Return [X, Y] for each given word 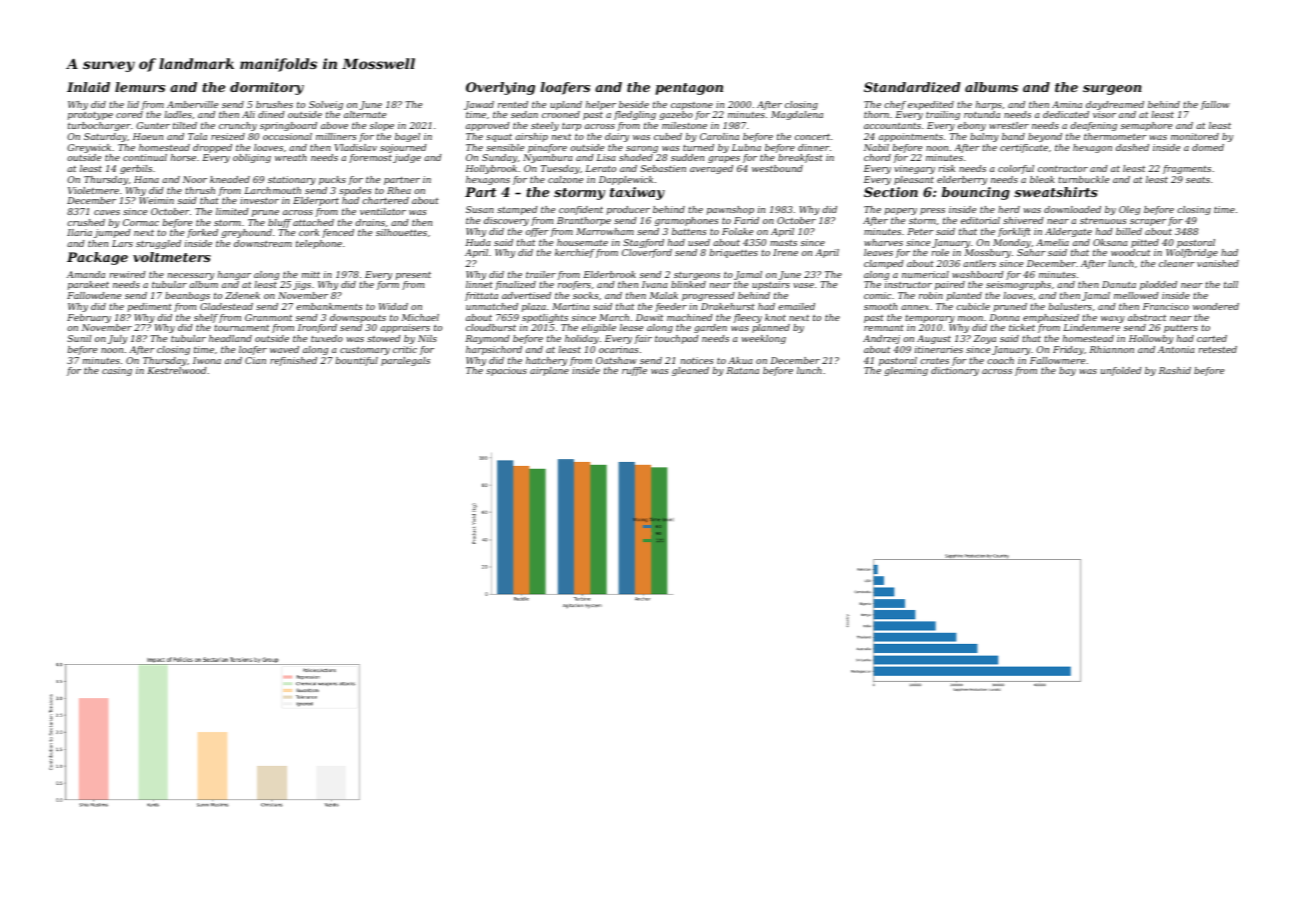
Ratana [742, 370]
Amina [1067, 104]
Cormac [141, 222]
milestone [684, 125]
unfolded [1121, 371]
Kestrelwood [176, 370]
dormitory [267, 88]
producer [628, 210]
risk [947, 168]
